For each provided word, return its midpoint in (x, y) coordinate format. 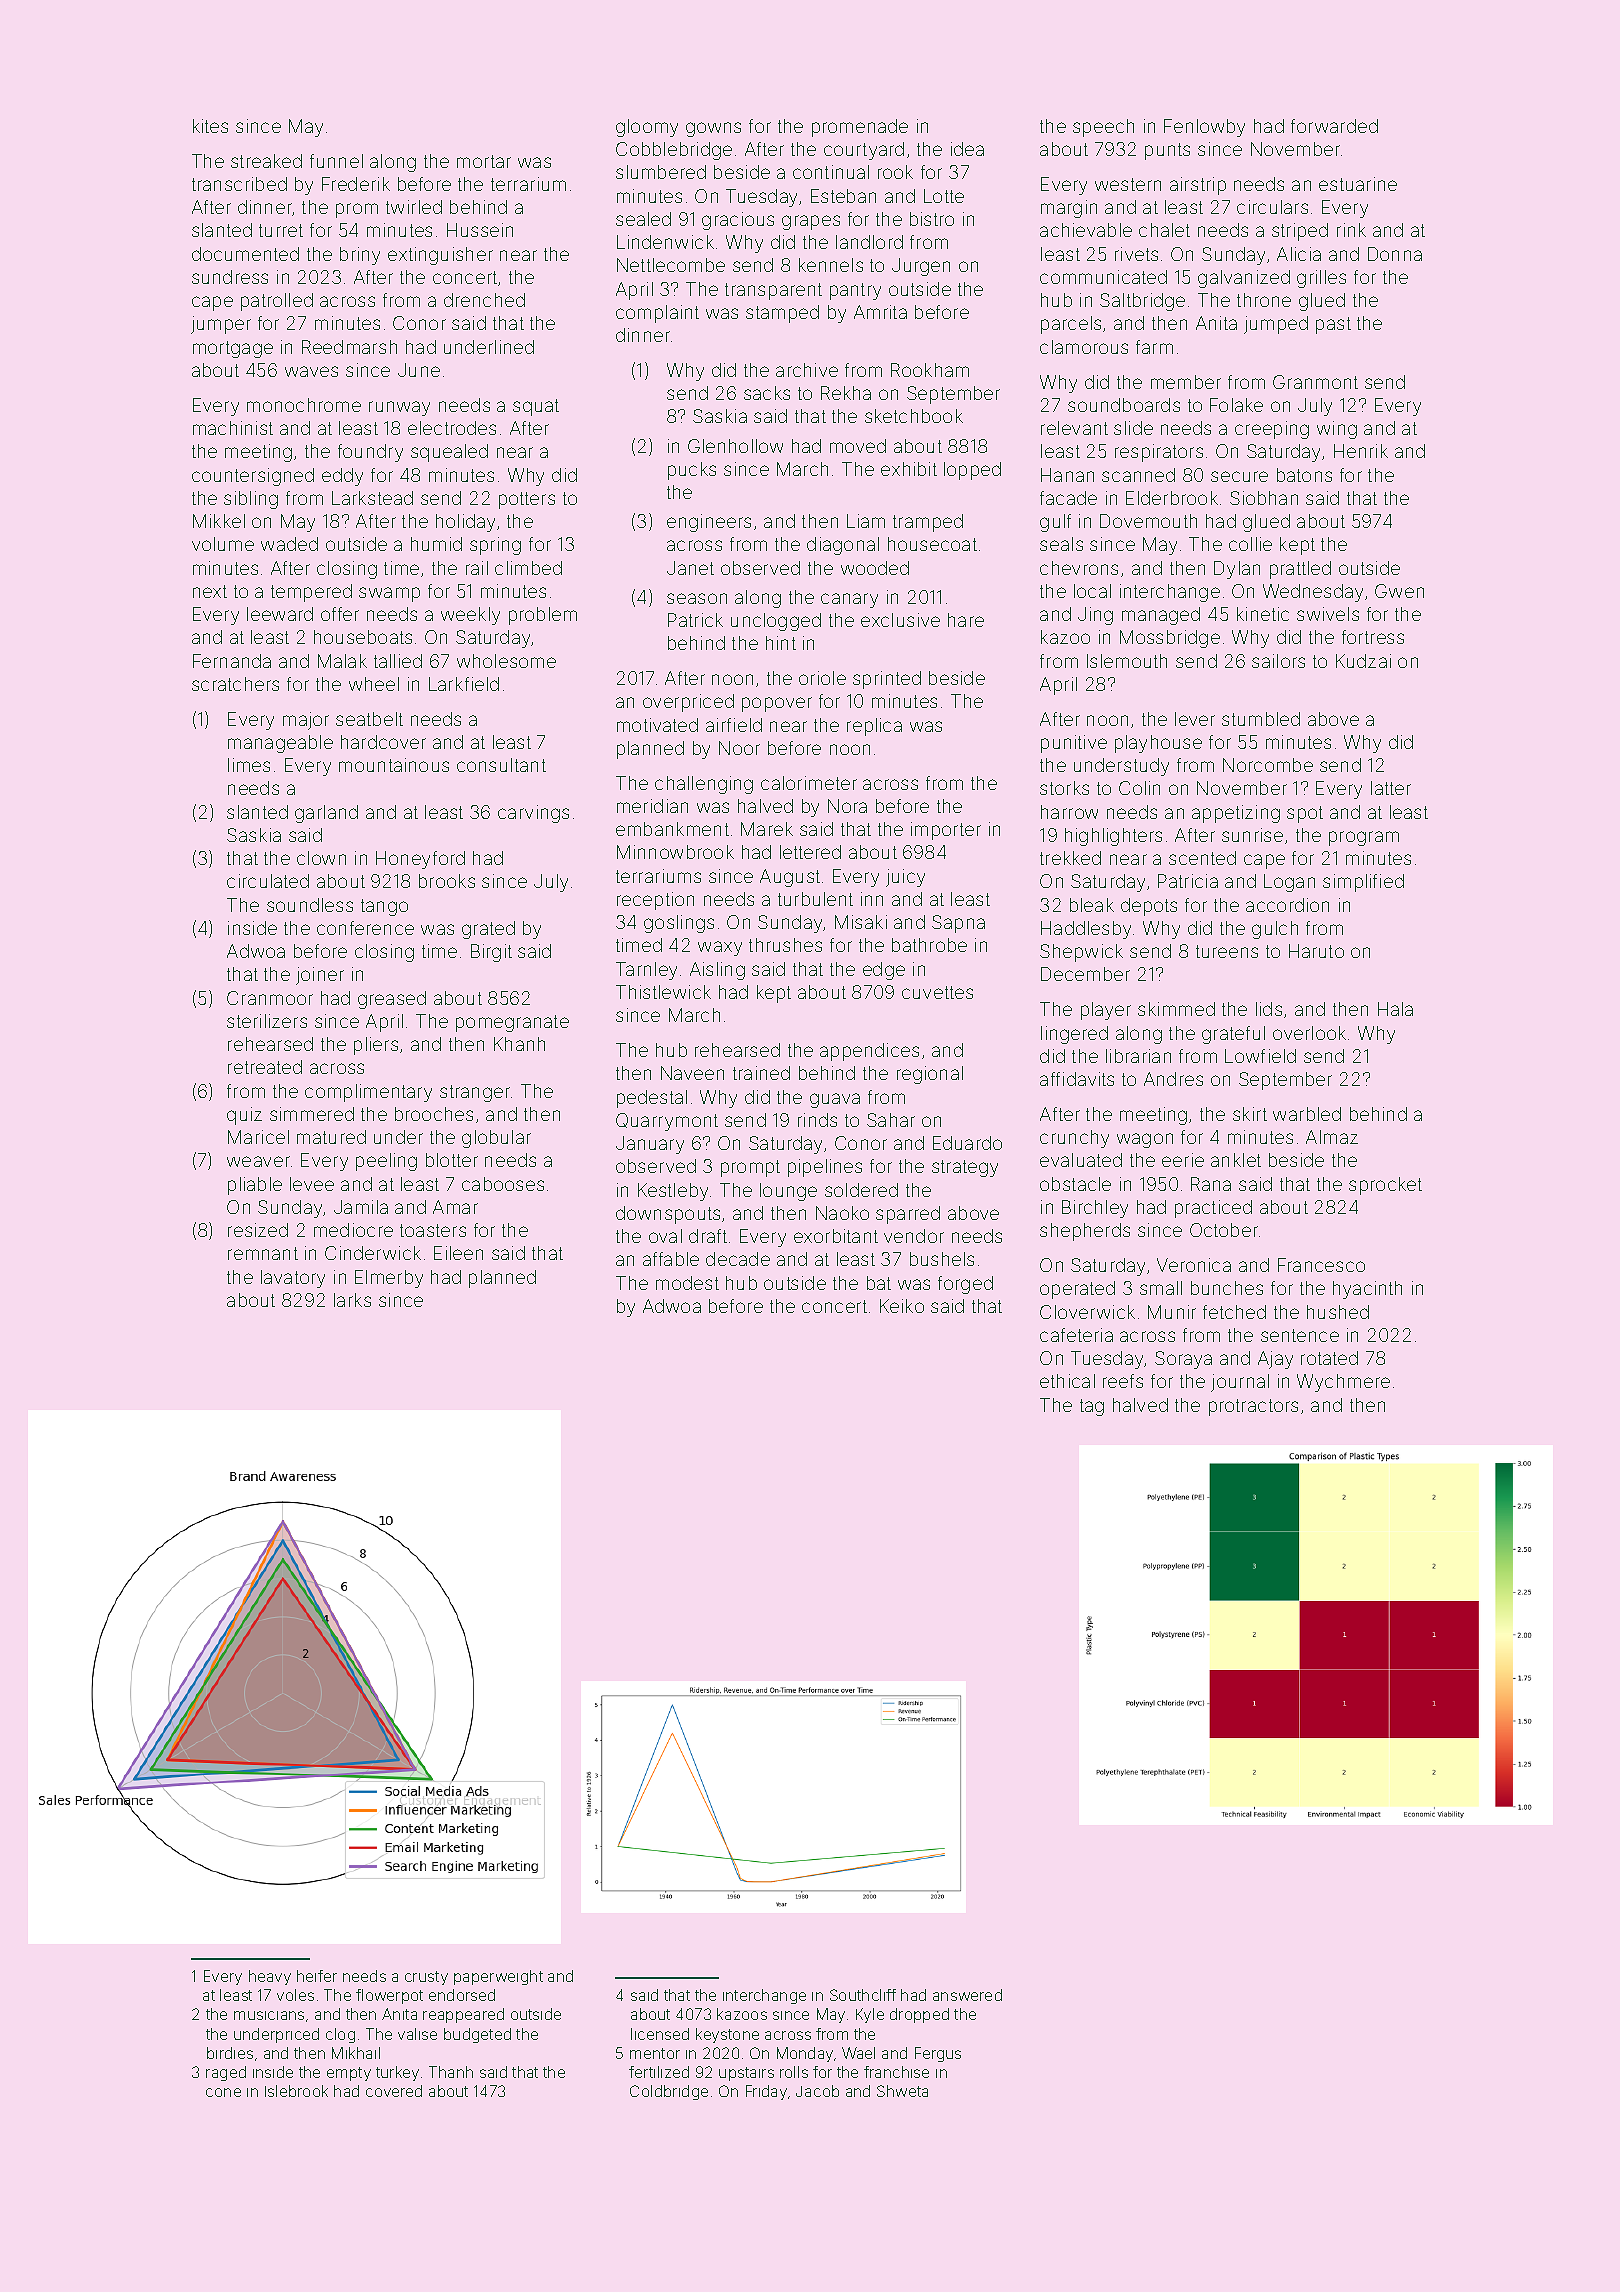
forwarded (1334, 126)
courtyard (864, 151)
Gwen (1399, 591)
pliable (255, 1186)
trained (761, 1073)
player (1106, 1011)
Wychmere (1343, 1383)
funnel (336, 161)
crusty (426, 1978)
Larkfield (464, 684)
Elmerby (389, 1279)
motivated (657, 725)
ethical (1067, 1381)
